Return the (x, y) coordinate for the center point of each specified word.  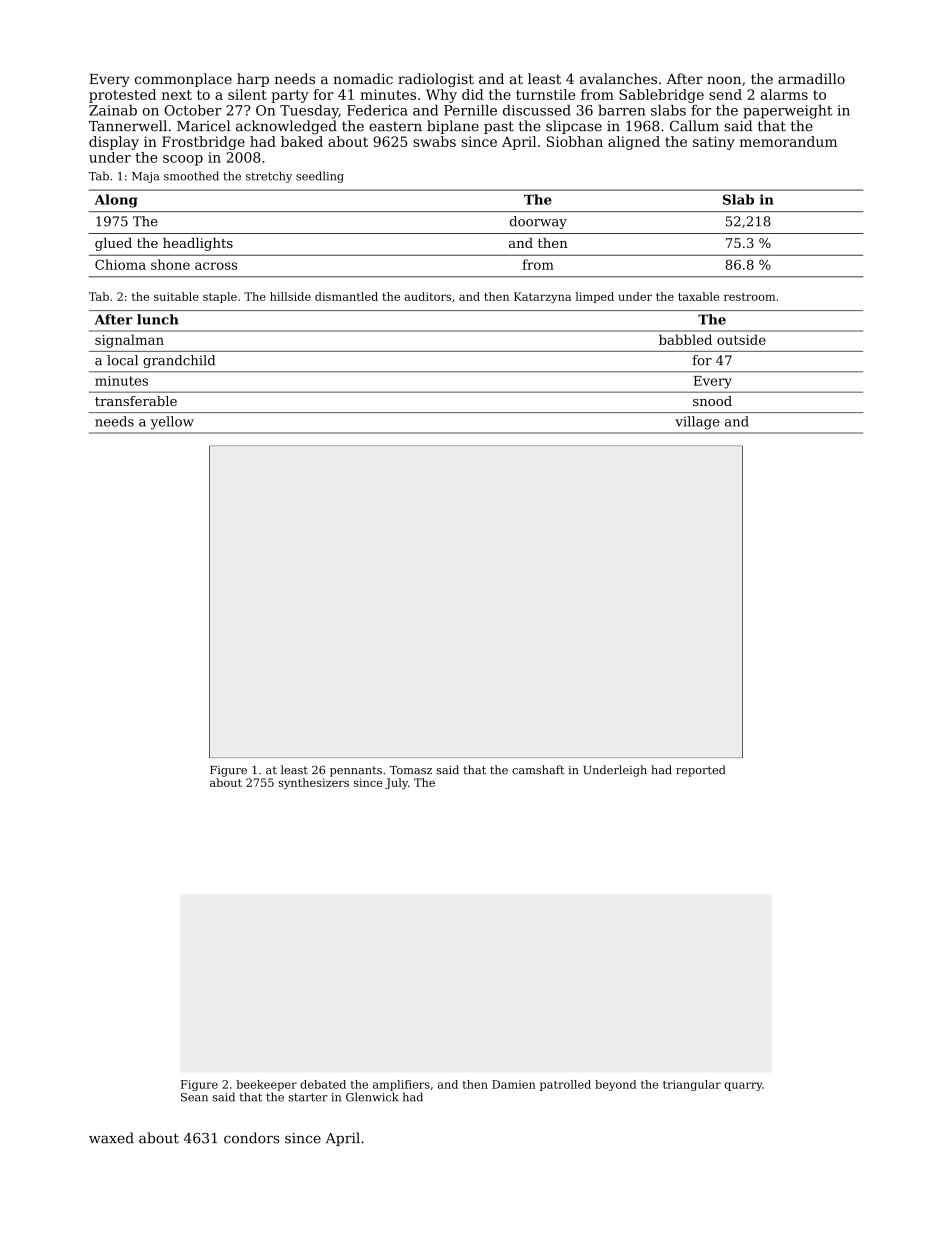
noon (724, 80)
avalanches (618, 78)
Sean (194, 1097)
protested (122, 96)
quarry (743, 1086)
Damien (514, 1084)
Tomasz (411, 770)
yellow (172, 423)
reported (701, 771)
